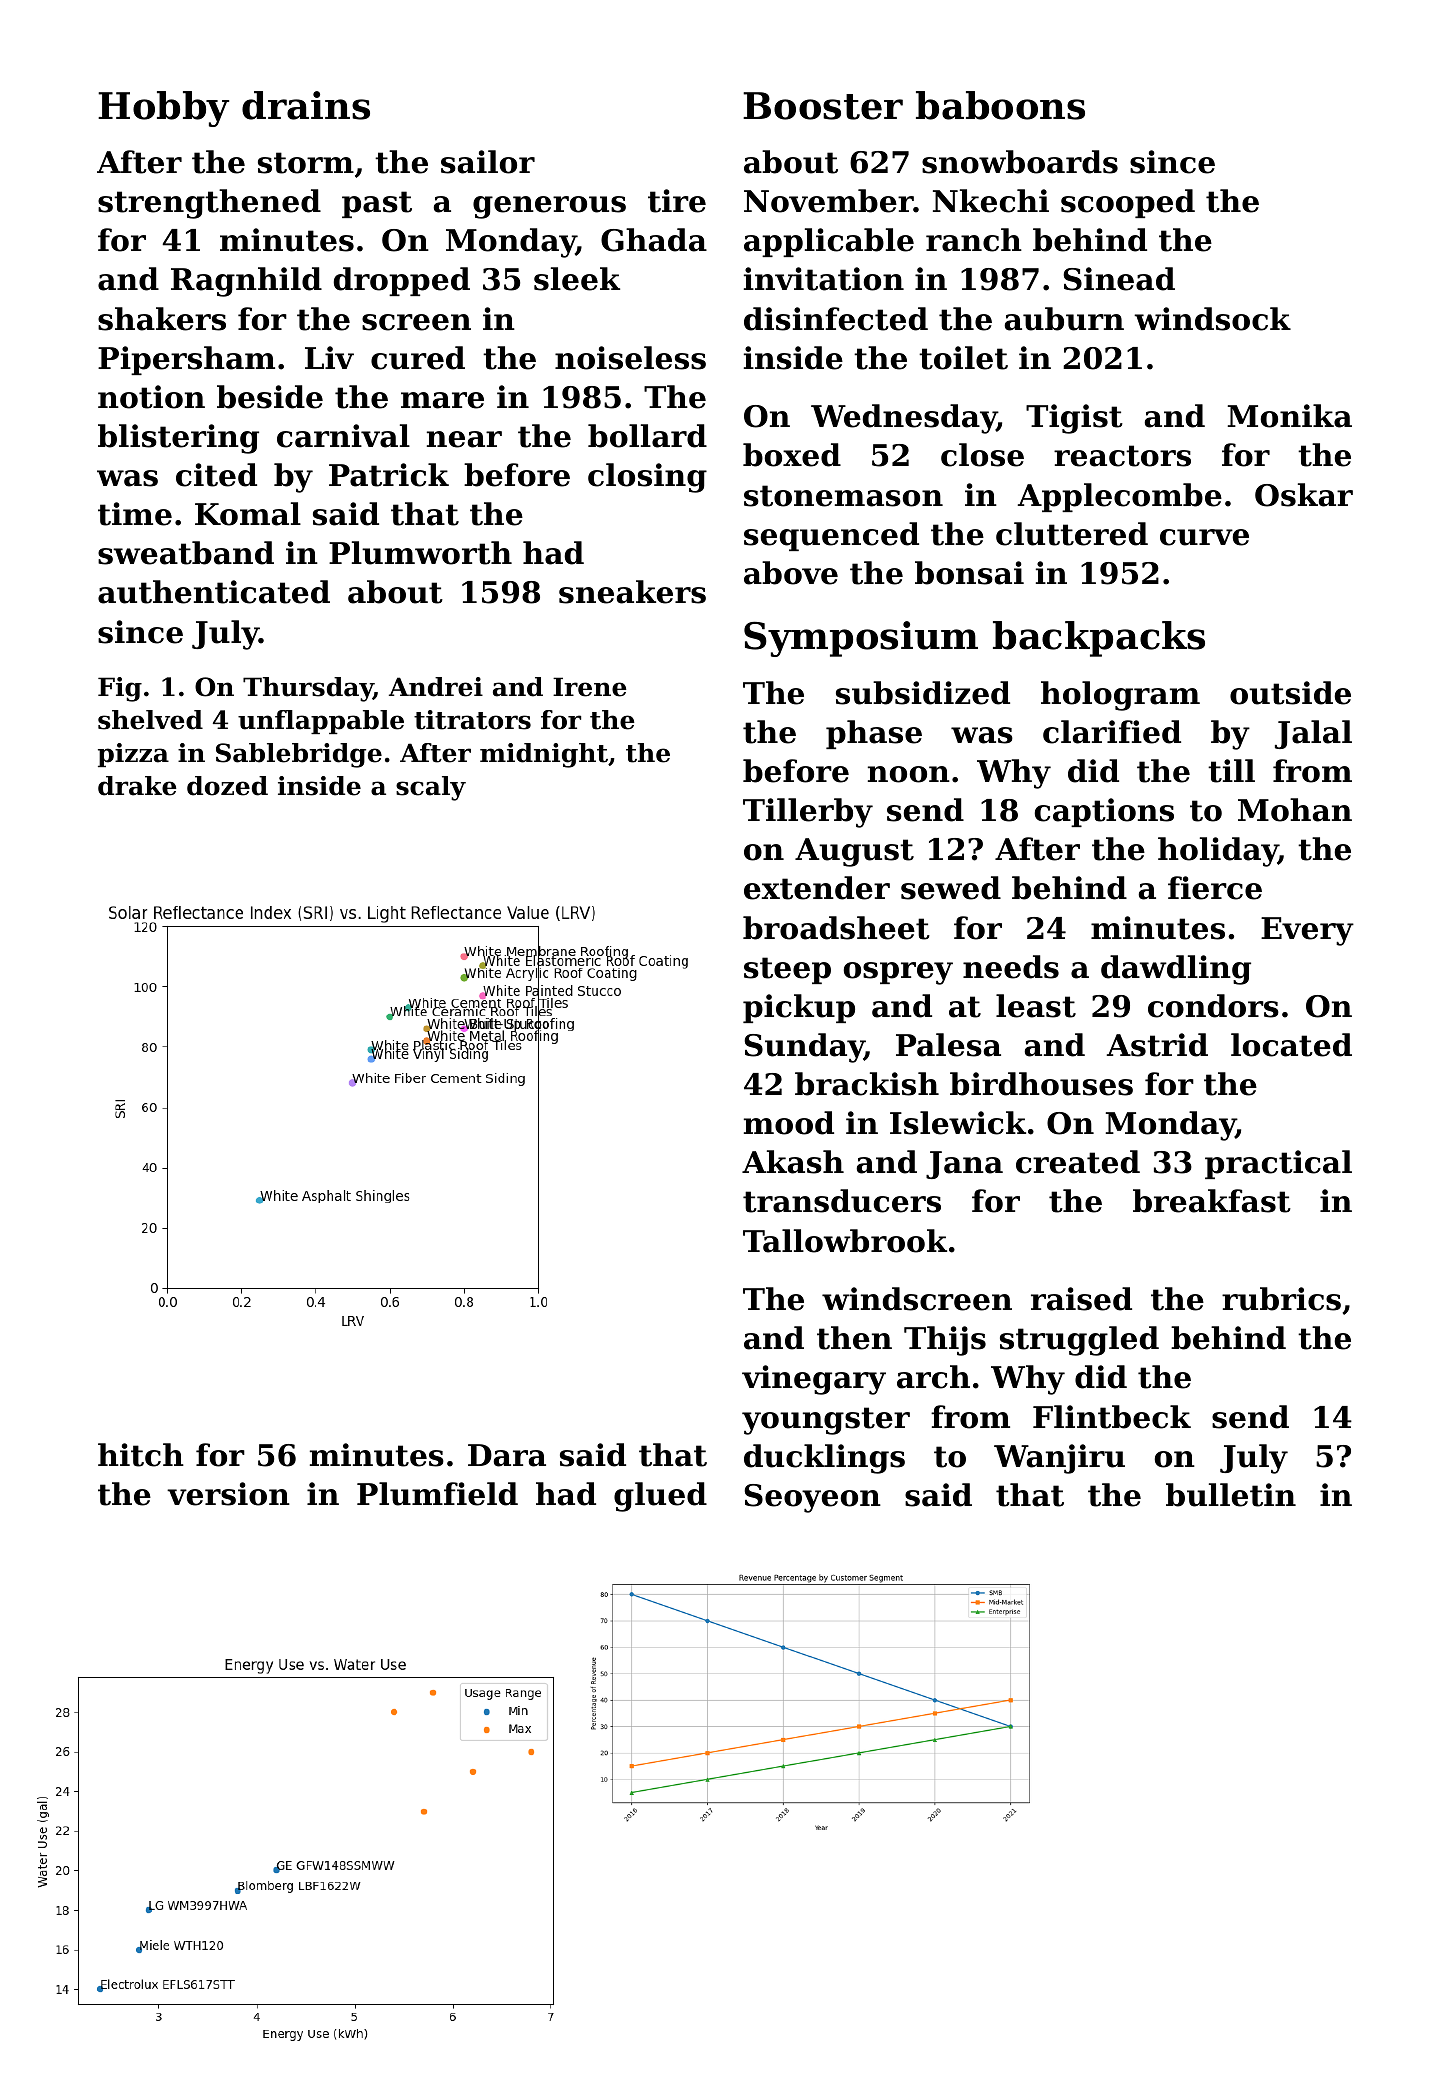 The width and height of the screenshot is (1450, 2100). Describe the element at coordinates (437, 1494) in the screenshot. I see `Plumfield` at that location.
